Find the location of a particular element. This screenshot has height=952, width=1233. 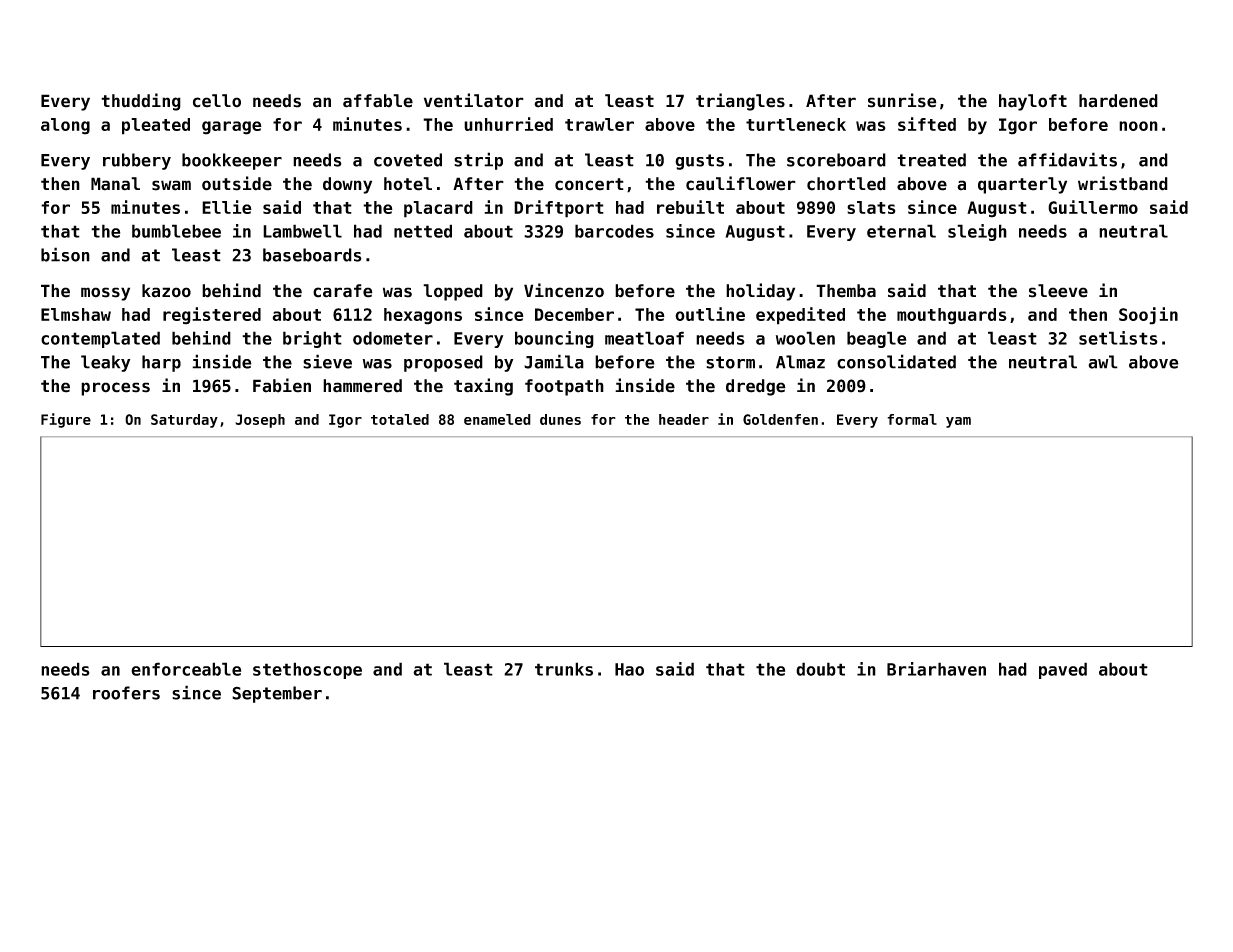

roofers is located at coordinates (126, 693).
